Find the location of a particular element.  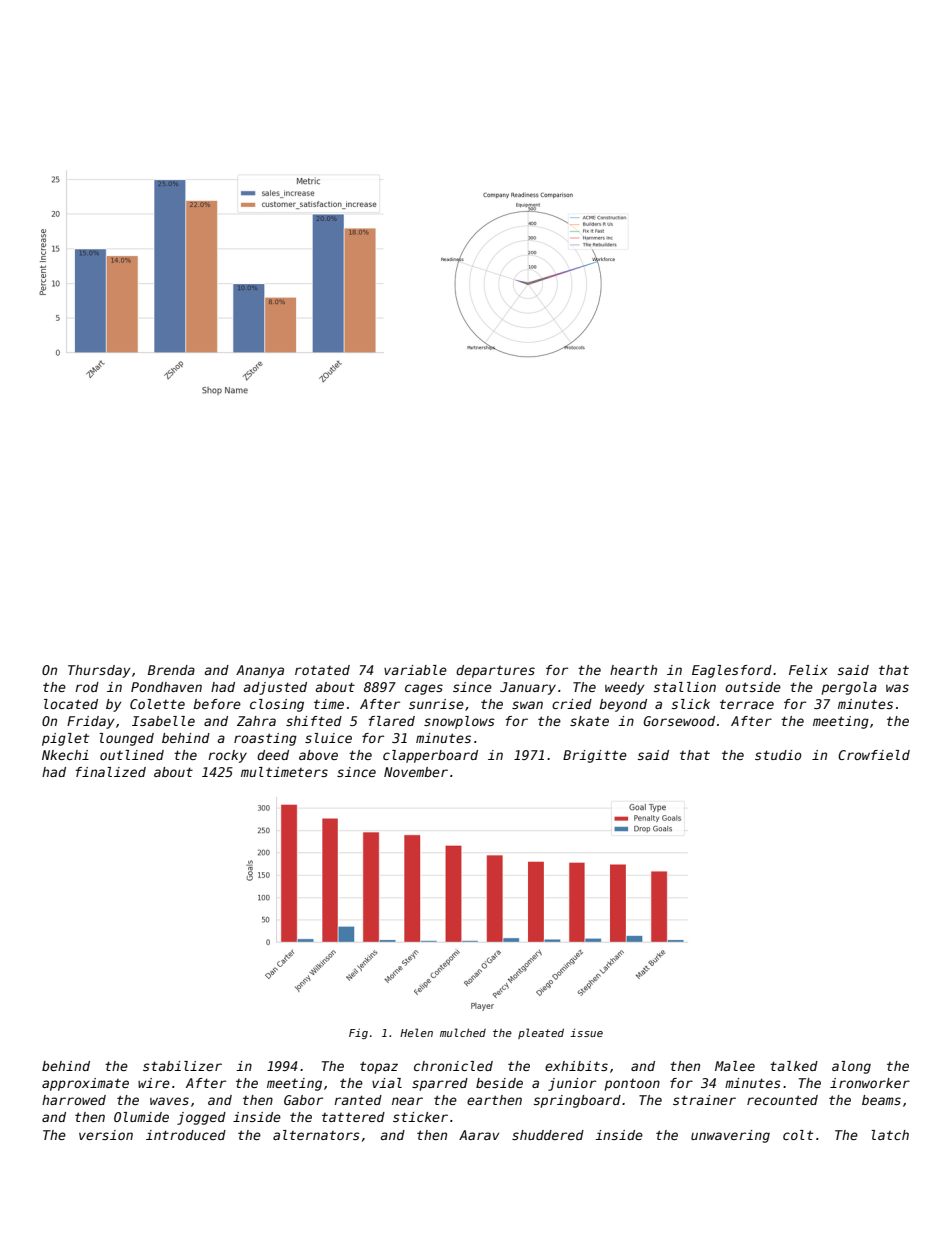

studio is located at coordinates (778, 755).
